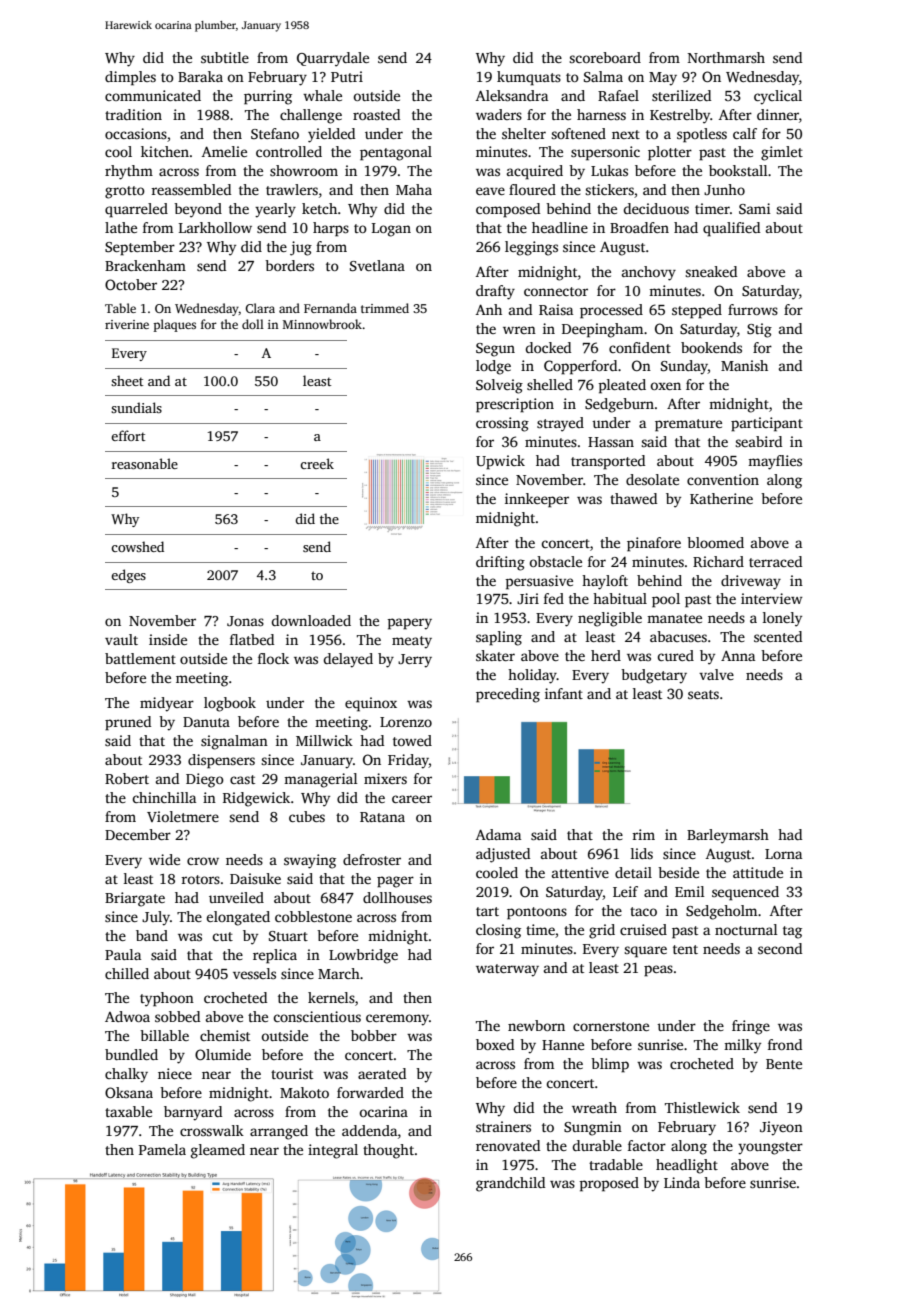 Image resolution: width=908 pixels, height=1316 pixels. I want to click on Northmarsh, so click(726, 57).
